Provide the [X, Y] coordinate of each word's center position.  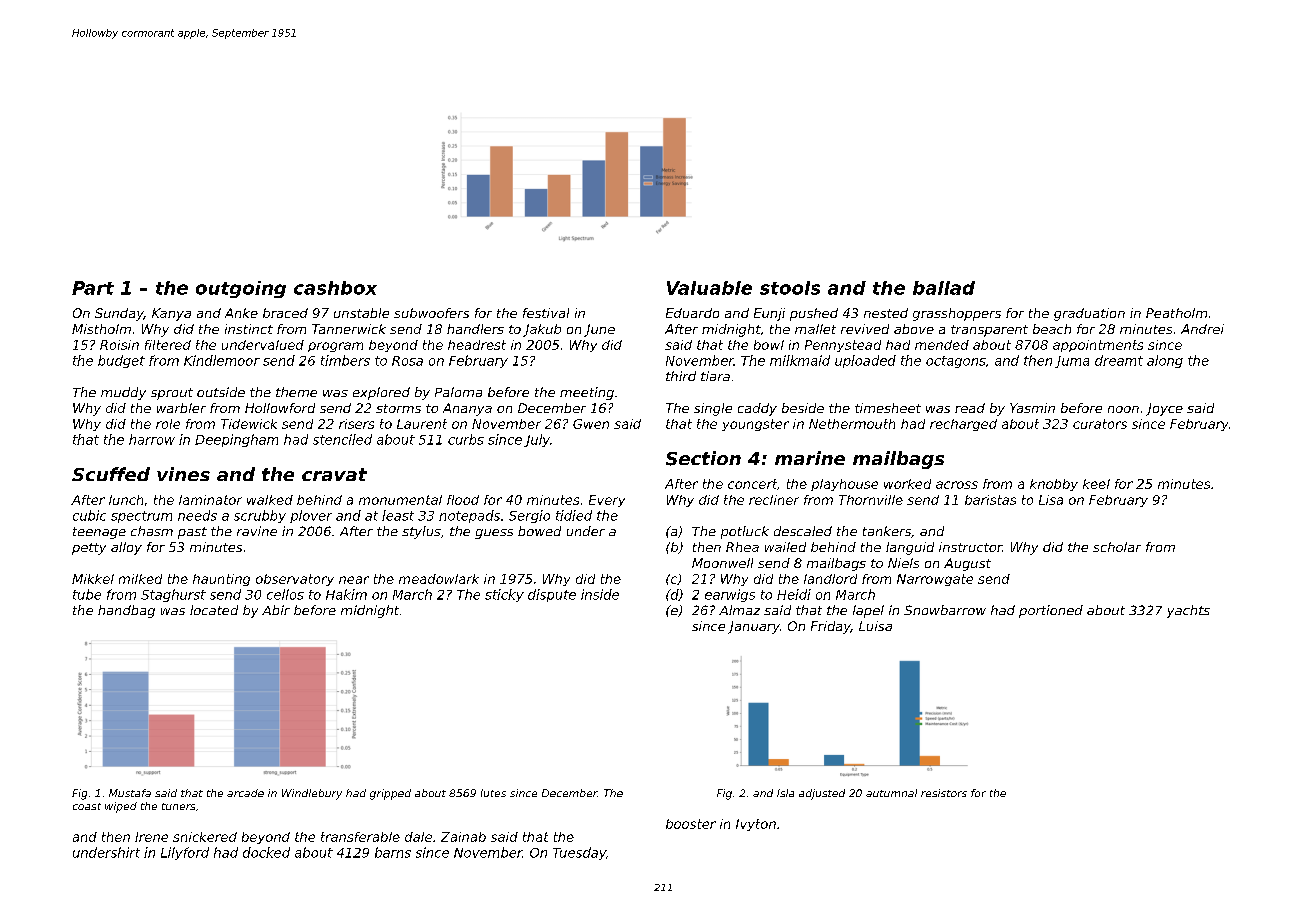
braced [285, 313]
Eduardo [692, 313]
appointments [1098, 346]
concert [752, 484]
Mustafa [130, 793]
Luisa [875, 626]
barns [393, 852]
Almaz [739, 610]
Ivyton [756, 825]
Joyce [1164, 409]
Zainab [463, 837]
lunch [126, 500]
